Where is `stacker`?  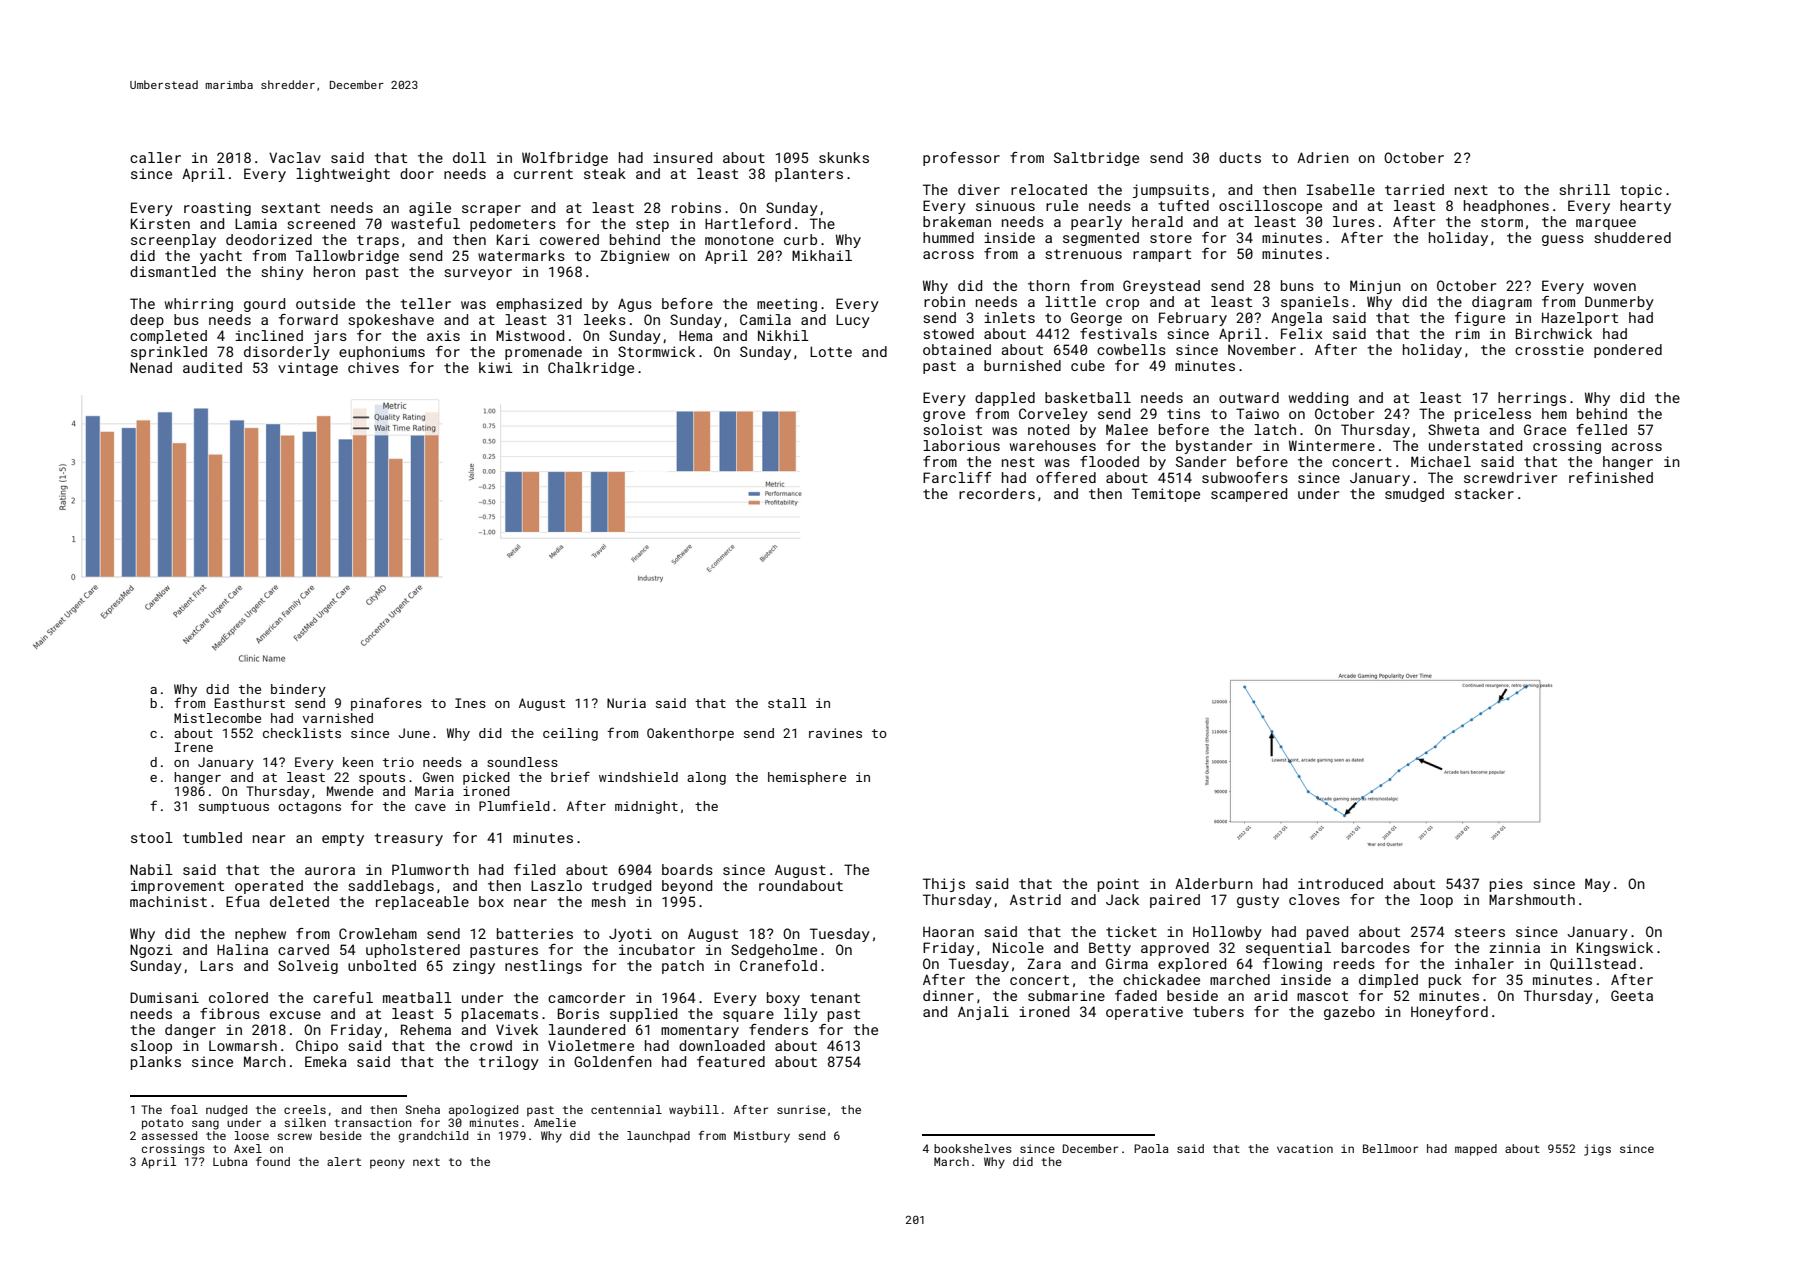
stacker is located at coordinates (1484, 493).
